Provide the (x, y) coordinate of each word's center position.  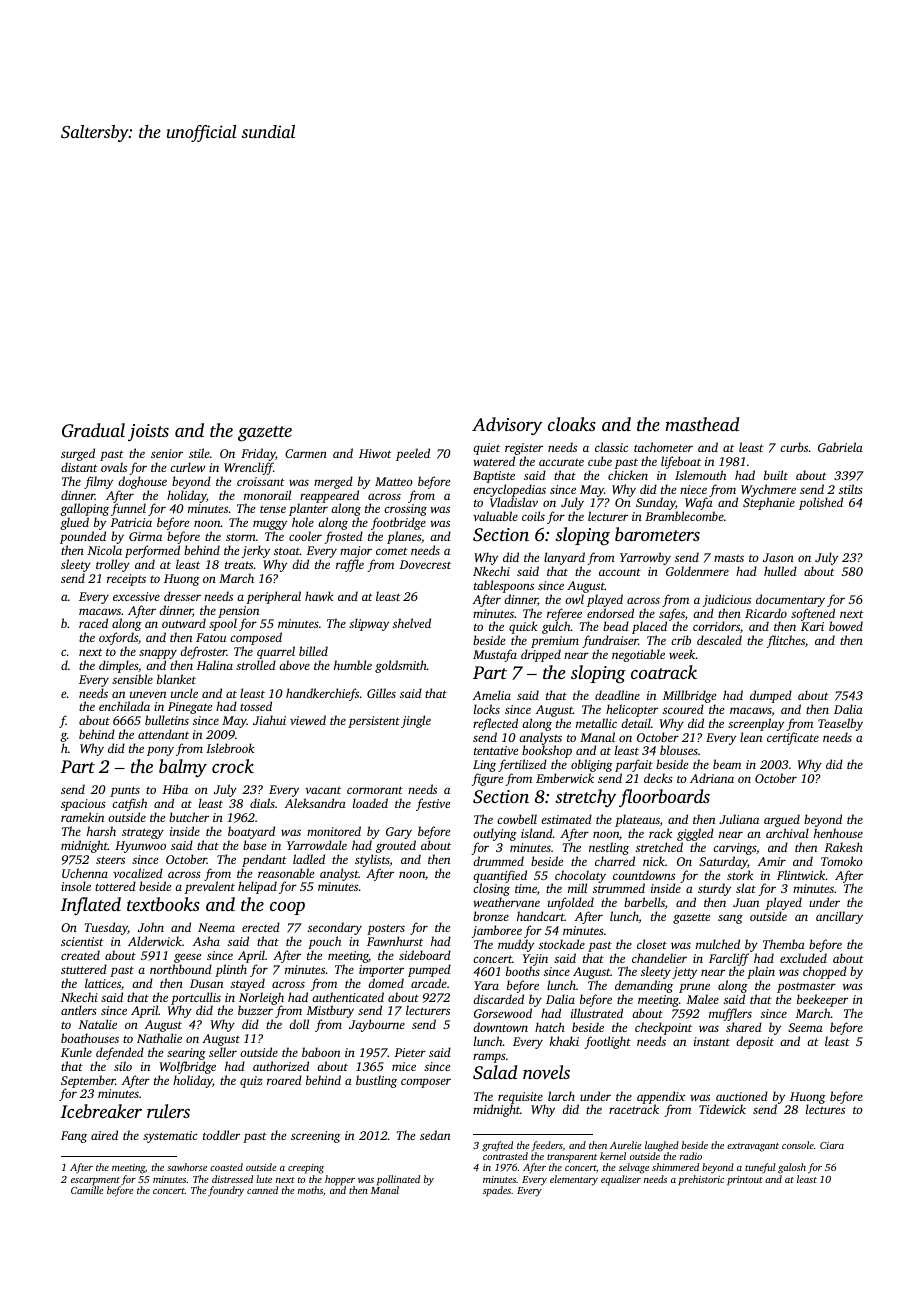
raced (93, 623)
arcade (429, 983)
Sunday (655, 504)
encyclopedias (509, 491)
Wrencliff (248, 468)
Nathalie (159, 1038)
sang (730, 919)
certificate (793, 738)
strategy (143, 833)
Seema (805, 1027)
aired (104, 1135)
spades (497, 1191)
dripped (541, 655)
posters (386, 929)
